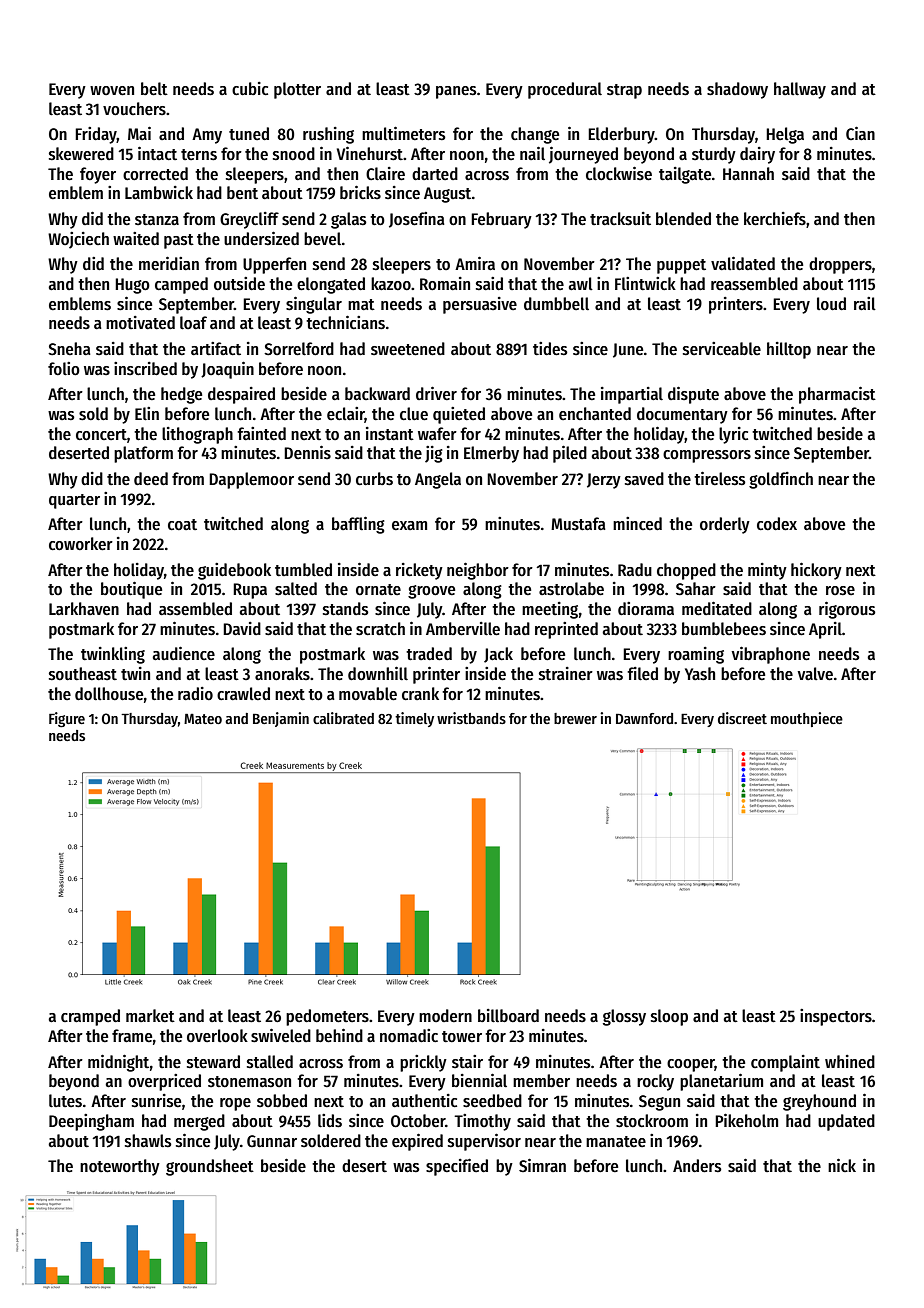 This screenshot has height=1308, width=924. Describe the element at coordinates (203, 719) in the screenshot. I see `Mateo` at that location.
